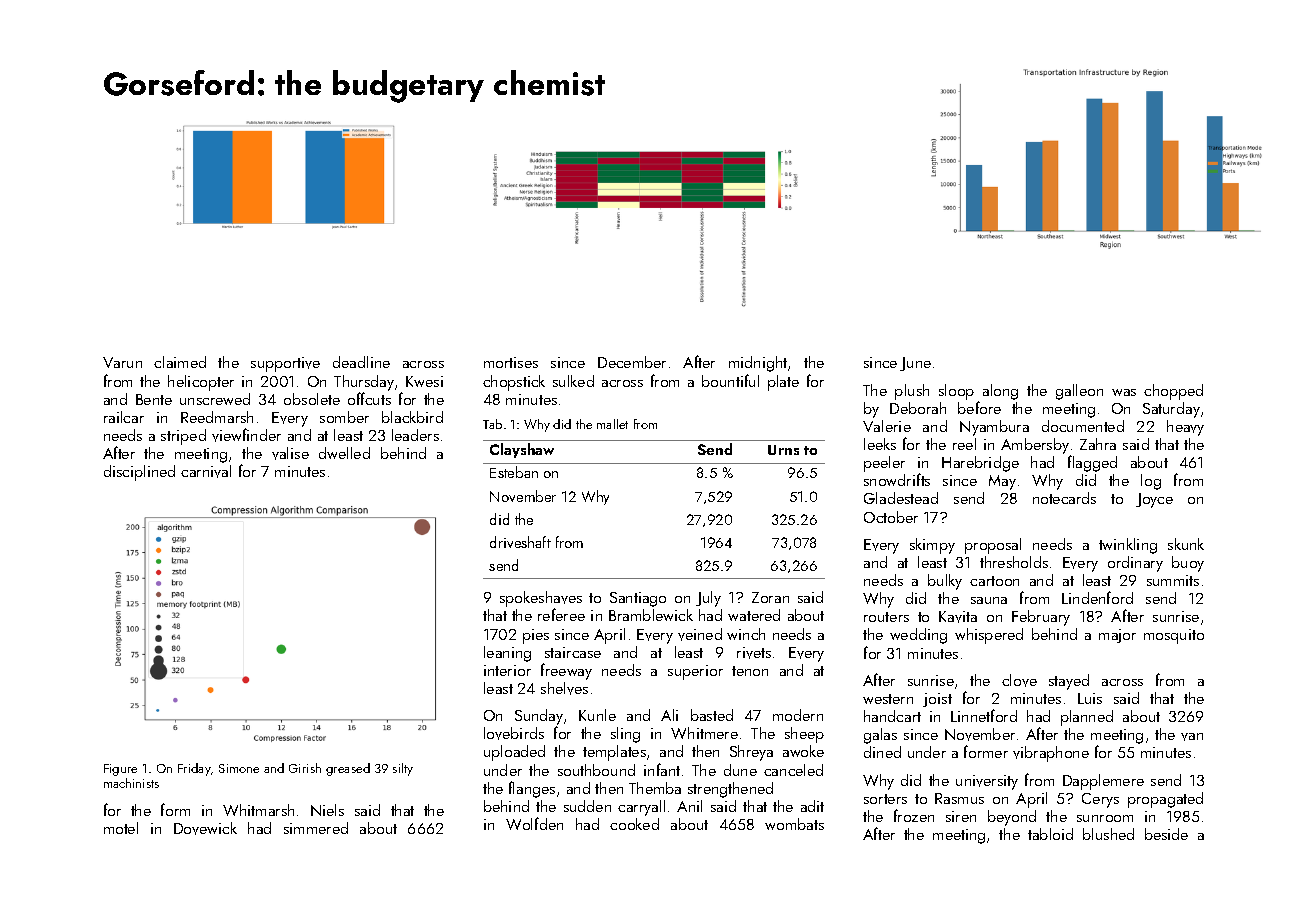 This image has height=924, width=1308. What do you see at coordinates (1173, 392) in the image?
I see `chopped` at bounding box center [1173, 392].
